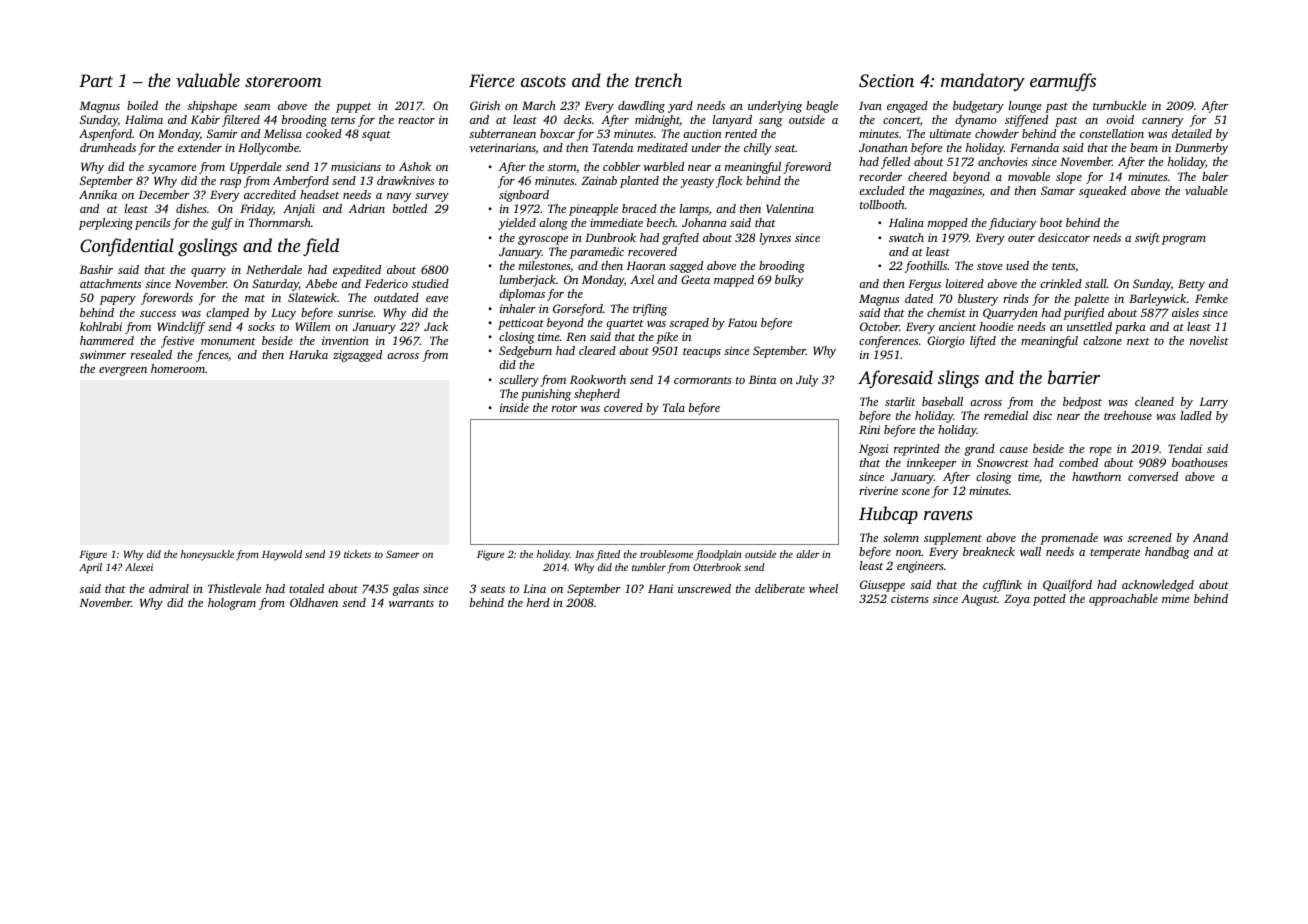 The image size is (1308, 924). I want to click on foothills, so click(926, 267).
